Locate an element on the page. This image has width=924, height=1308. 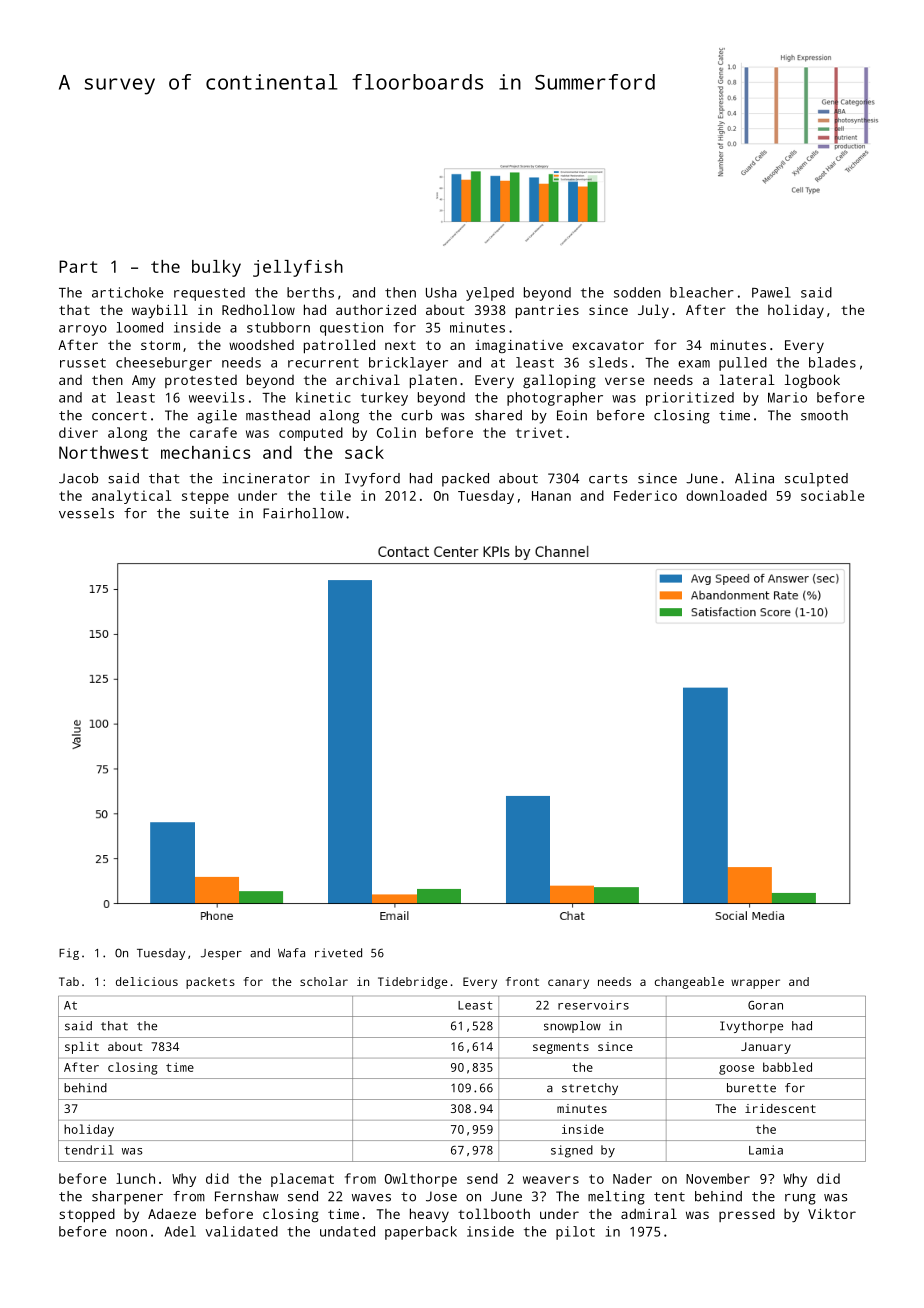
suite is located at coordinates (209, 513).
